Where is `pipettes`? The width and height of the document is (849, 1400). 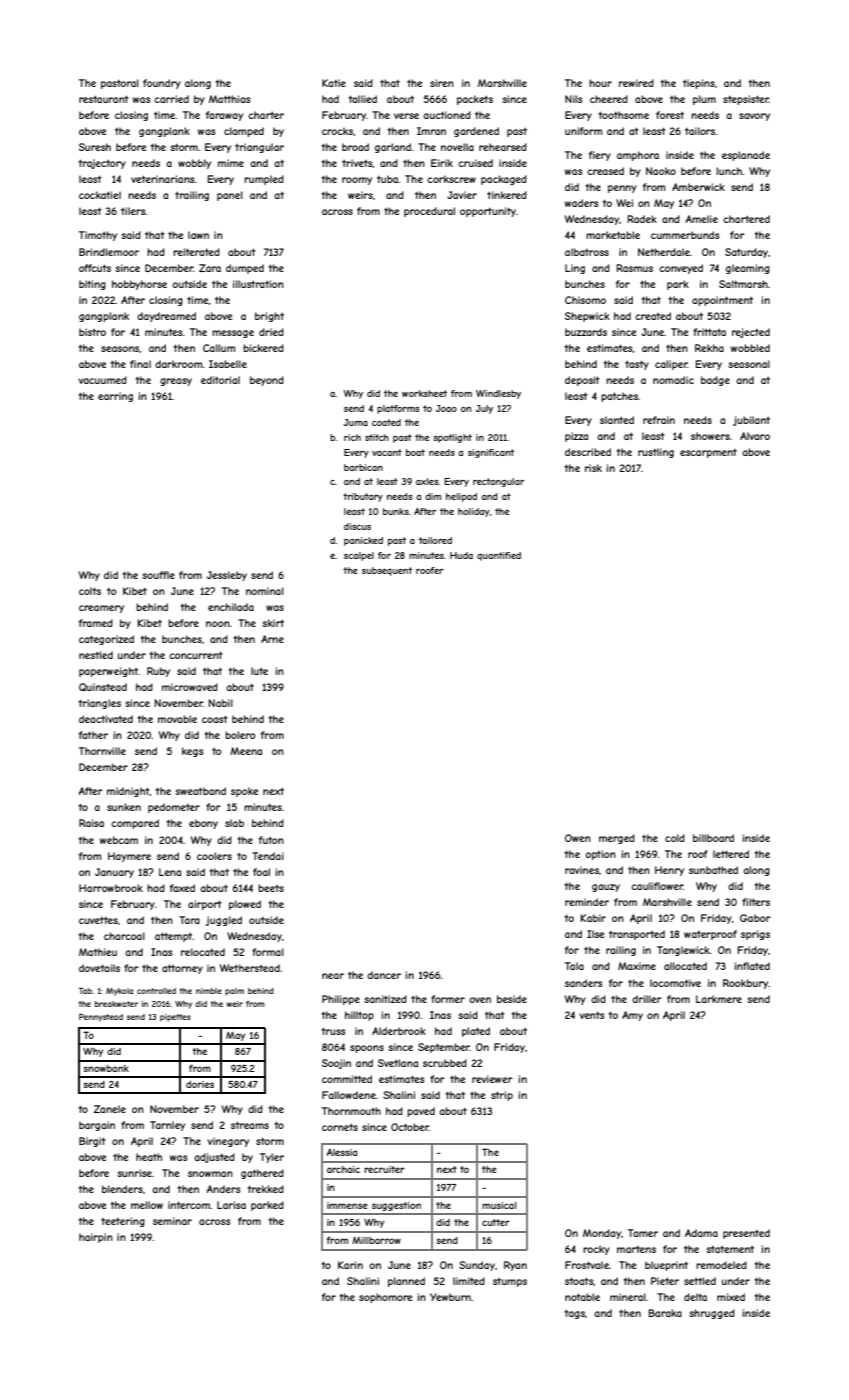 pipettes is located at coordinates (175, 1018).
